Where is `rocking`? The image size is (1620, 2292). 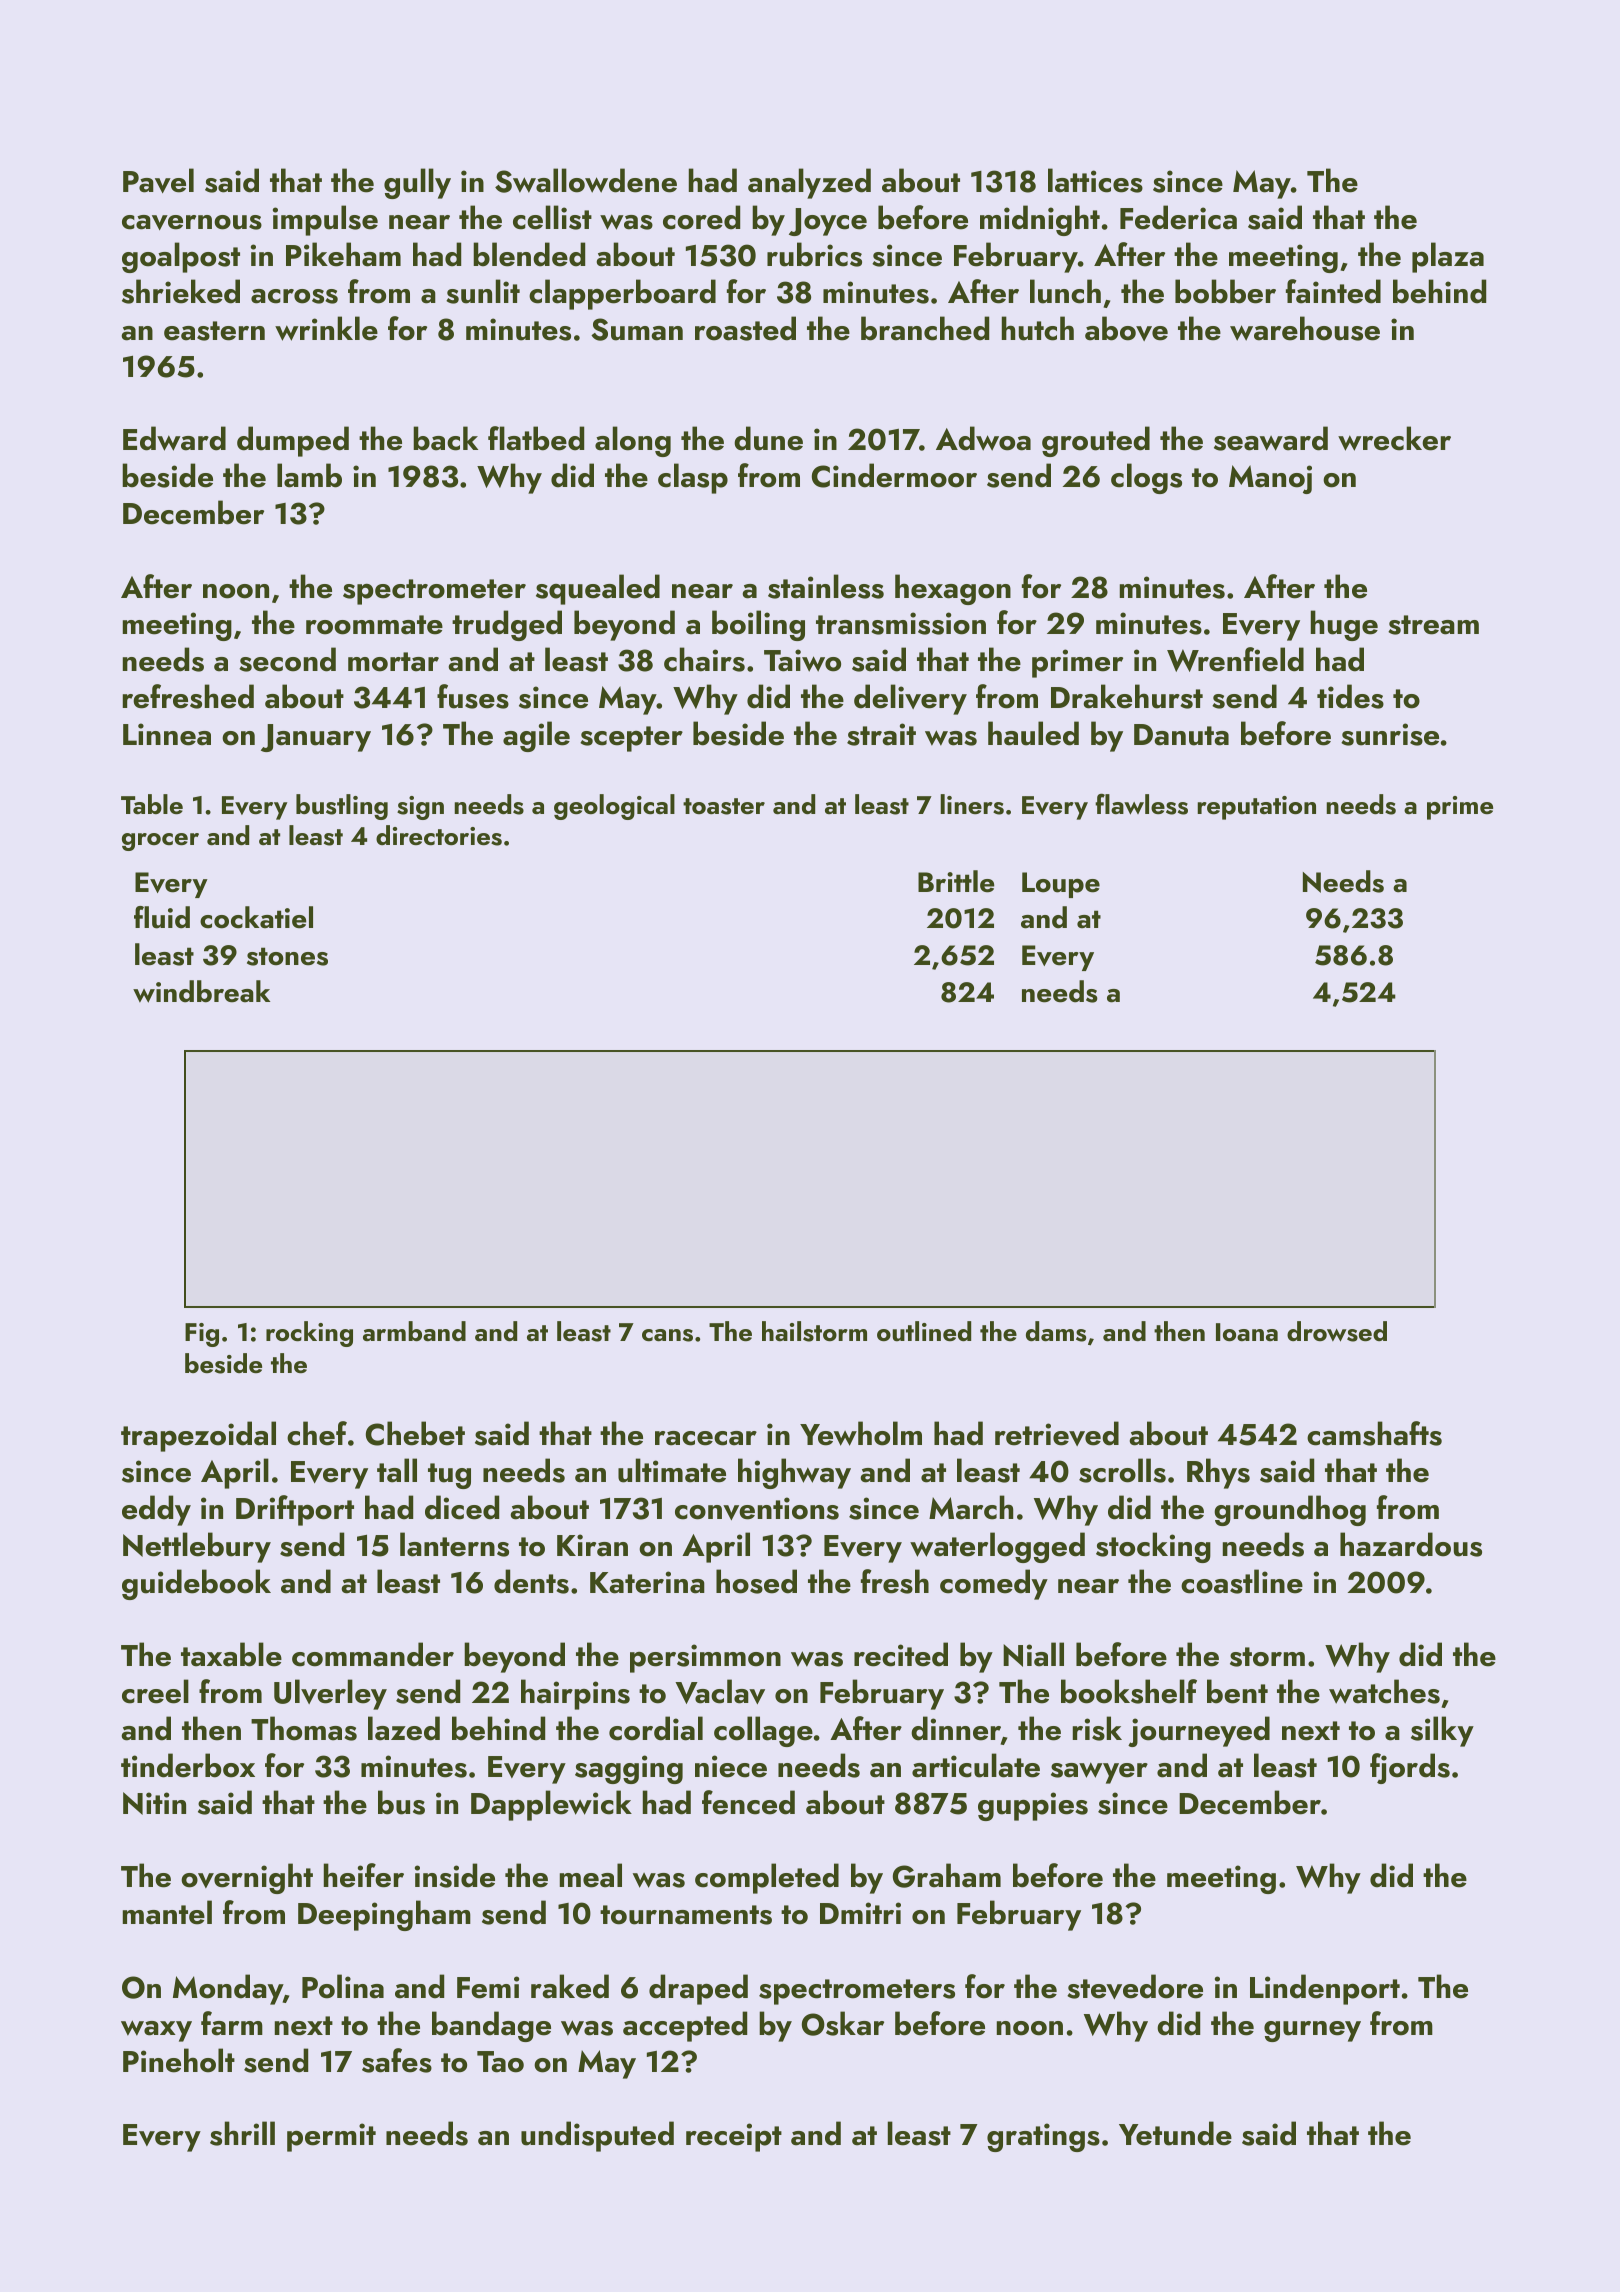
rocking is located at coordinates (309, 1334).
